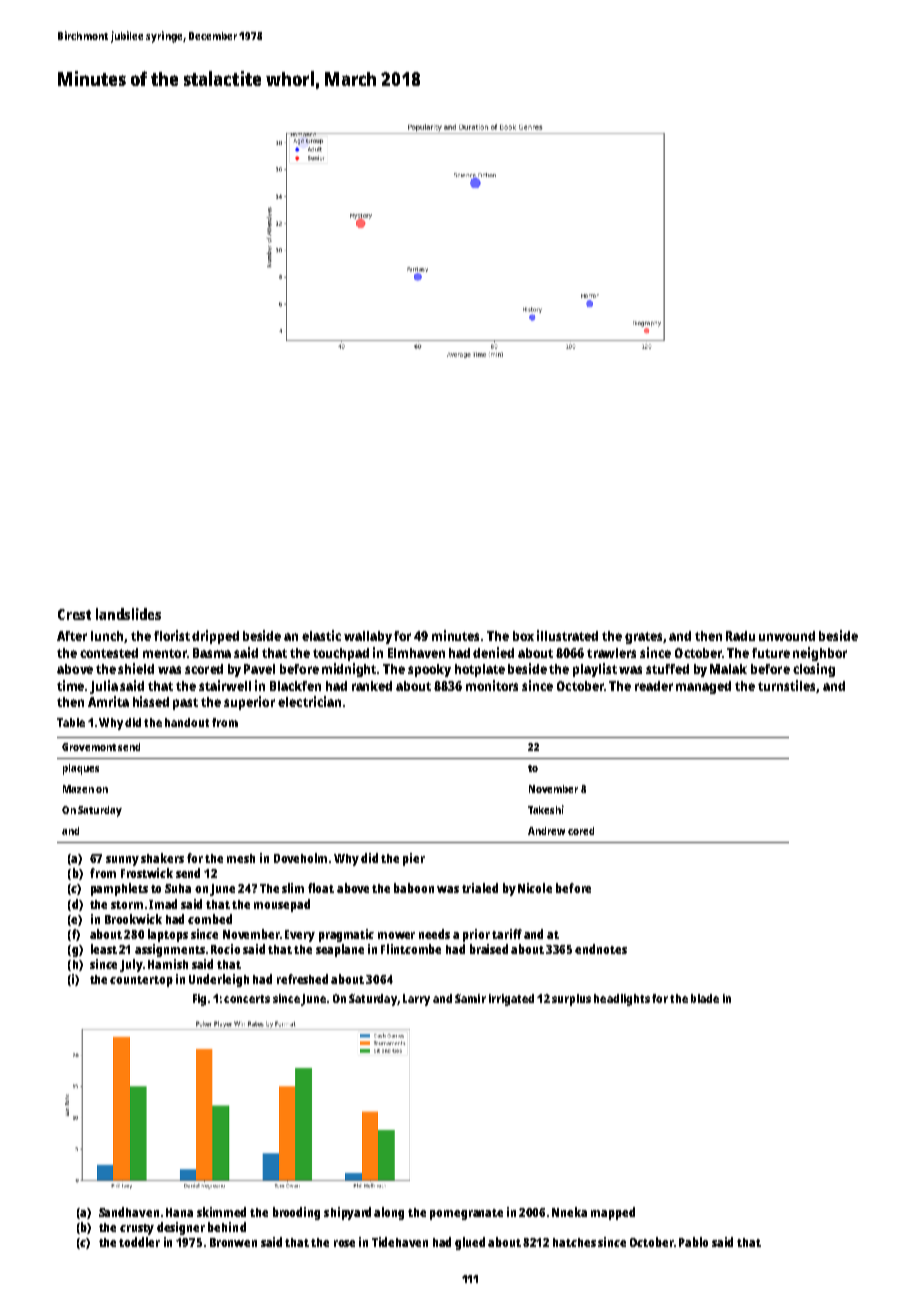 This image has width=924, height=1308. I want to click on Hana, so click(179, 1212).
